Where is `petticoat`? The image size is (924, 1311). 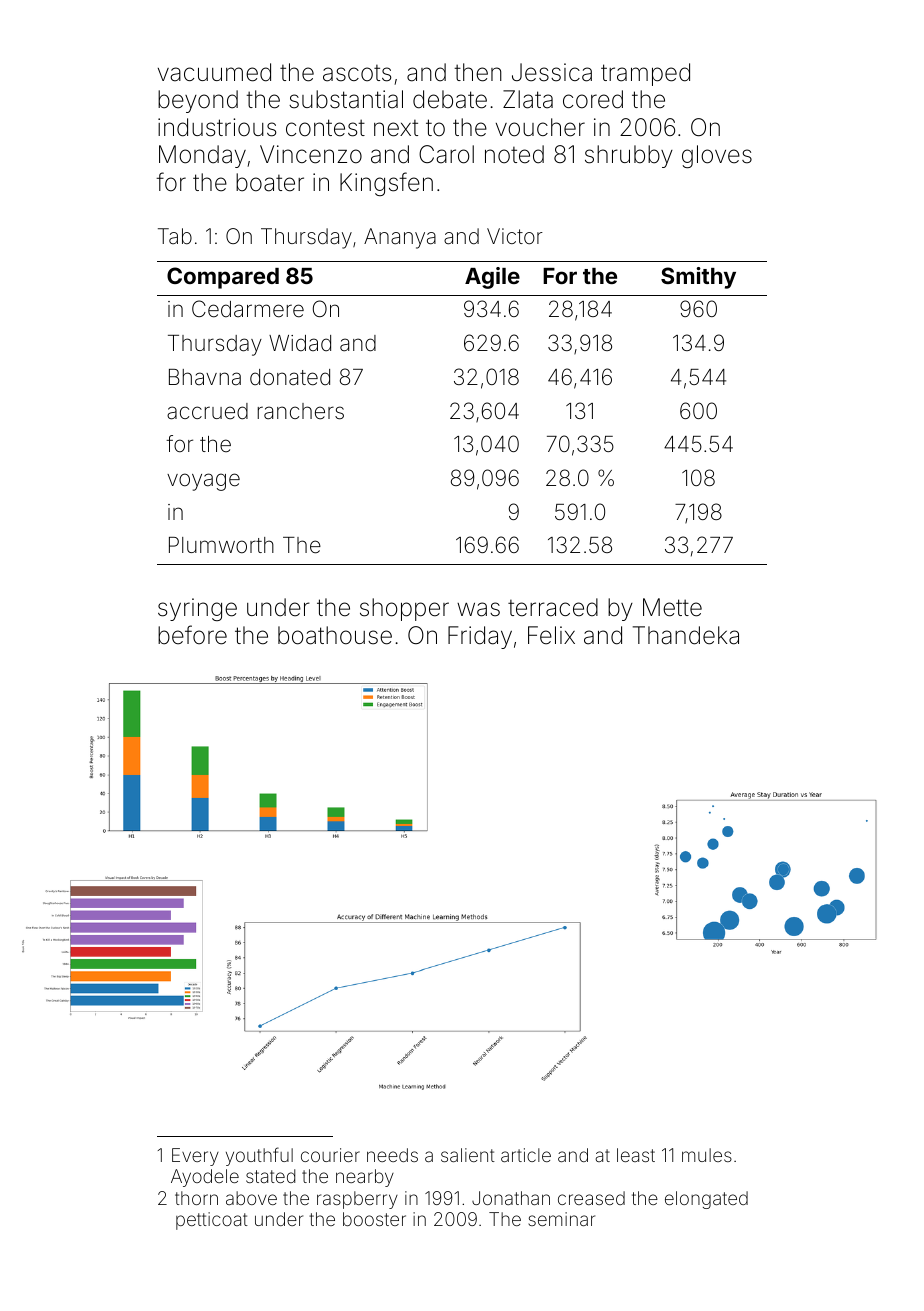
petticoat is located at coordinates (212, 1221).
